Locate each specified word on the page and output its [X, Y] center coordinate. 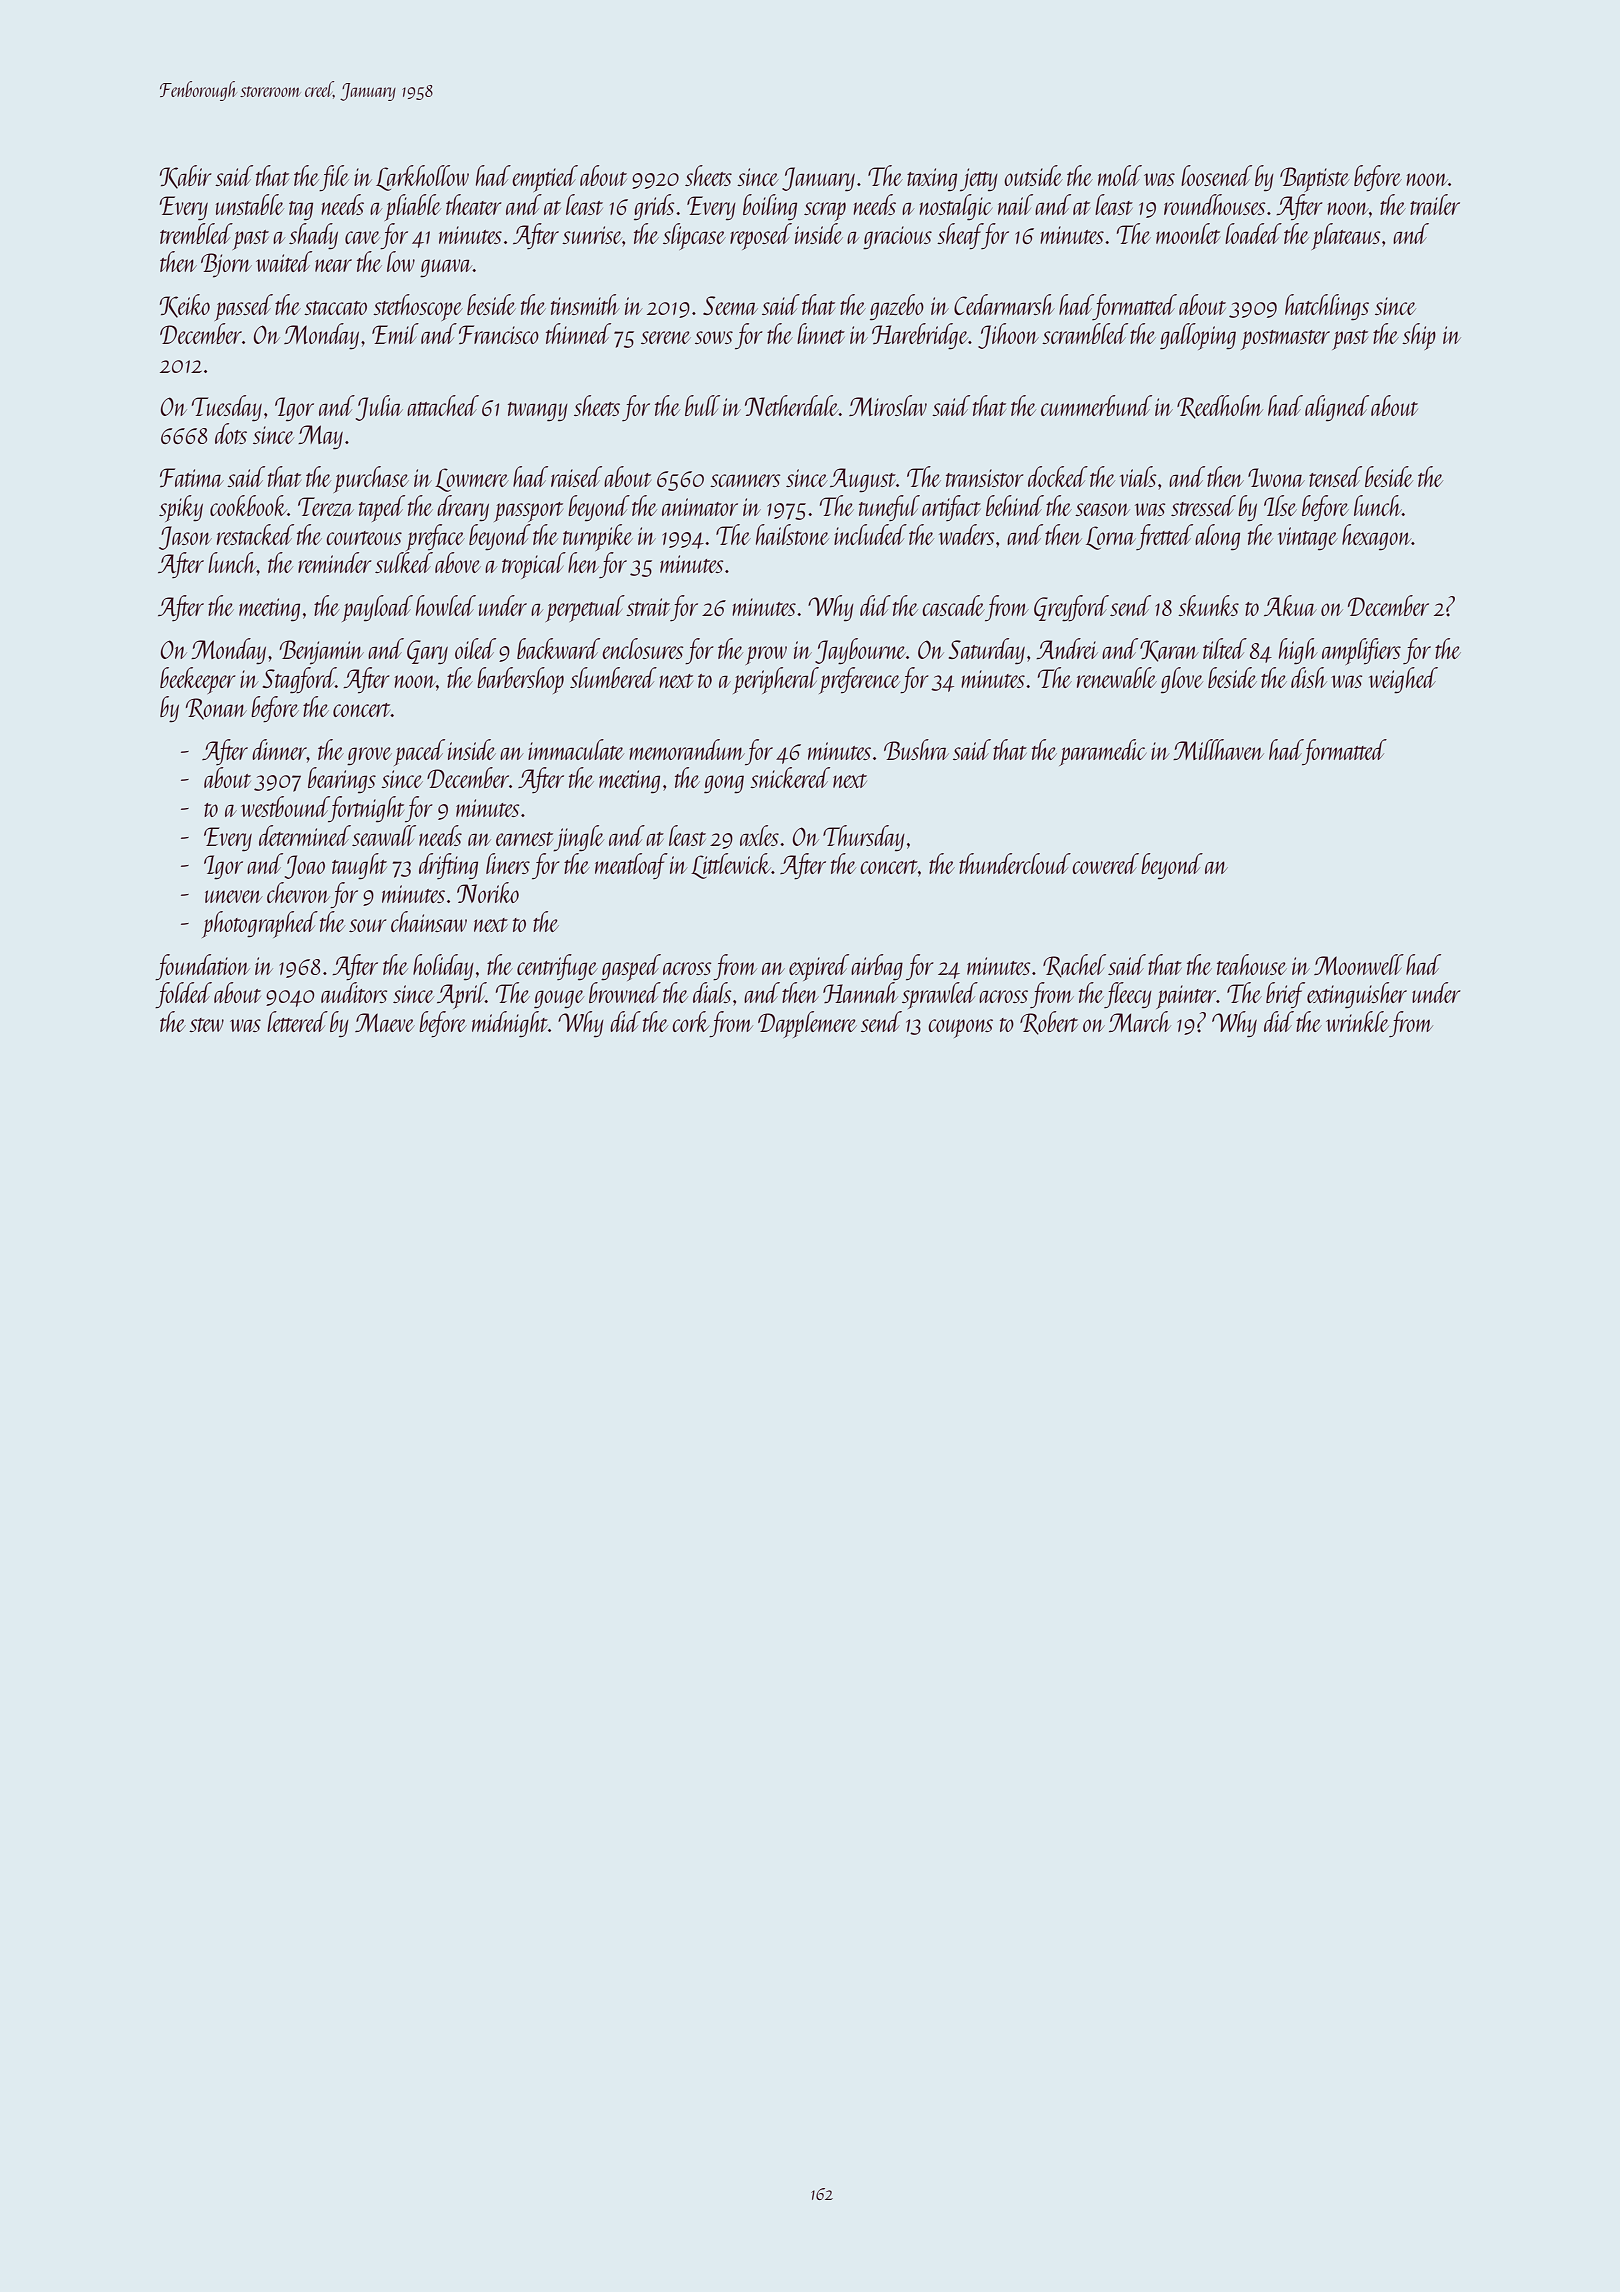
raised [576, 476]
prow [766, 655]
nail [1015, 204]
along [1217, 537]
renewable [1117, 677]
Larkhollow [422, 178]
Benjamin [321, 652]
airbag [877, 967]
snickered [790, 777]
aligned [1337, 408]
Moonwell [1359, 964]
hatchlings [1327, 307]
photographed [260, 924]
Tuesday [227, 408]
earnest [524, 839]
